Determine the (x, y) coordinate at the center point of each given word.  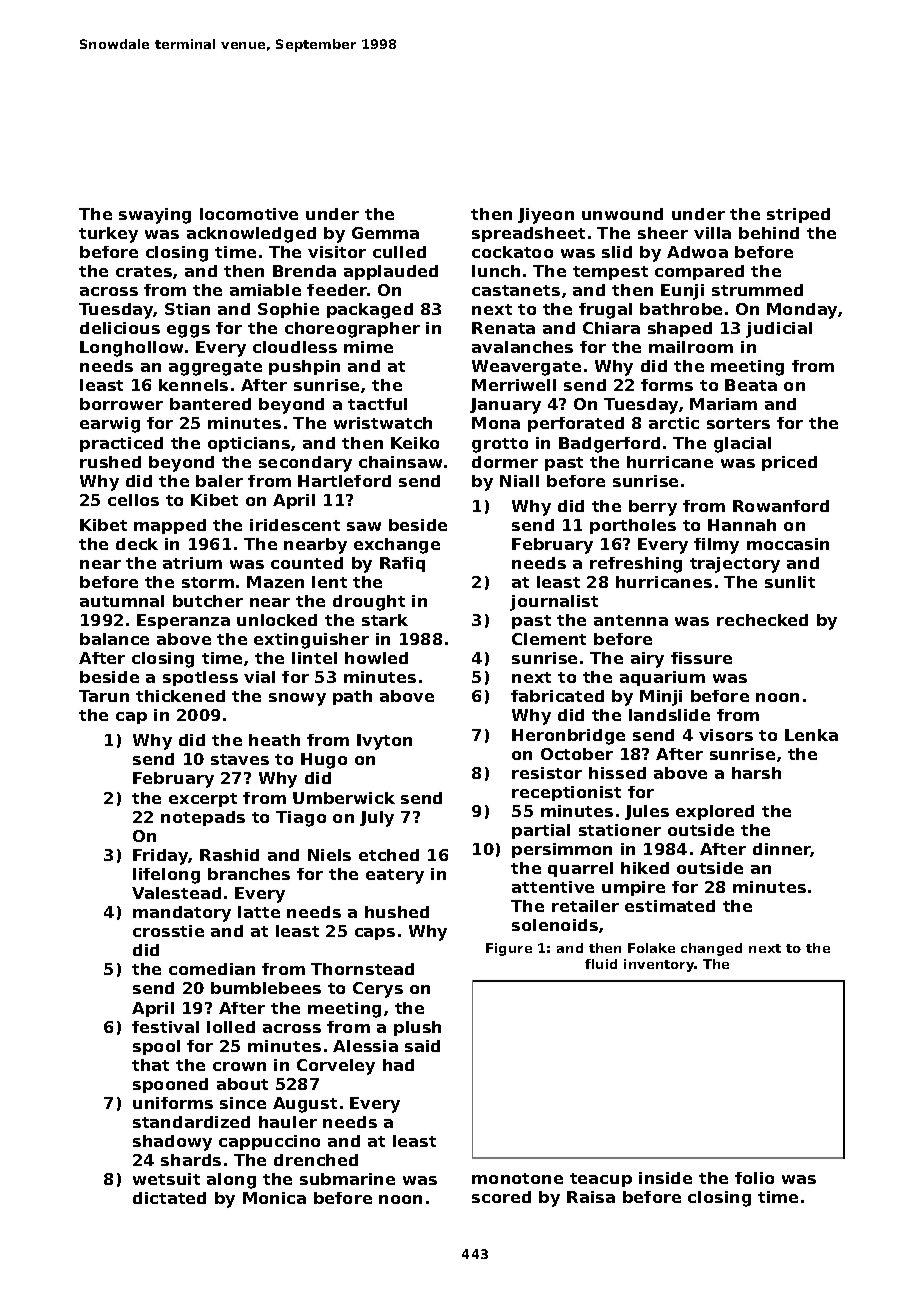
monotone (517, 1178)
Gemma (385, 233)
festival (165, 1027)
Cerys (378, 990)
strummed (757, 290)
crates (144, 271)
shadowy (172, 1143)
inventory (659, 965)
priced (789, 463)
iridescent (295, 525)
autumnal (122, 601)
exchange (397, 546)
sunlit (790, 582)
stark (385, 620)
